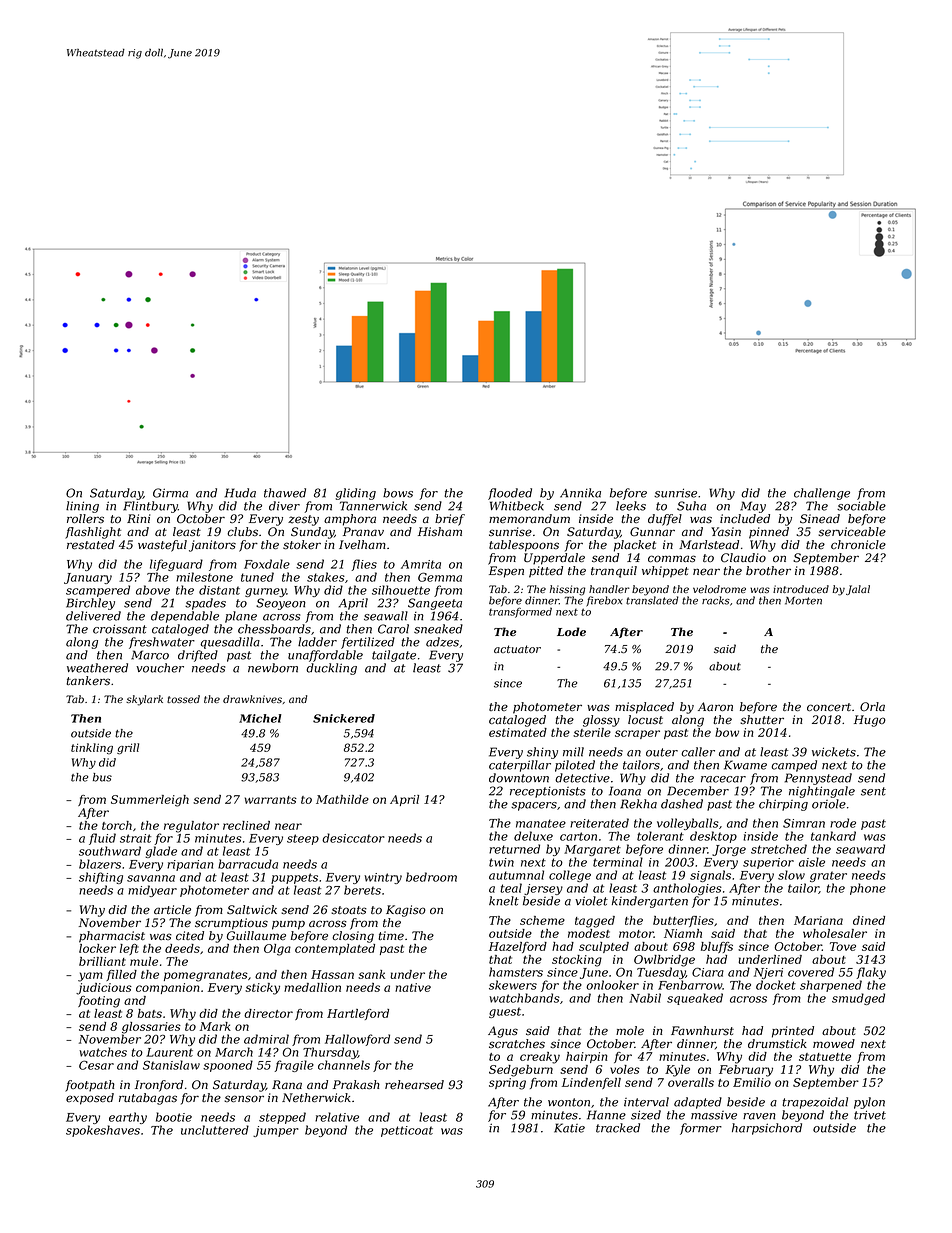  What do you see at coordinates (843, 823) in the page?
I see `rode` at bounding box center [843, 823].
